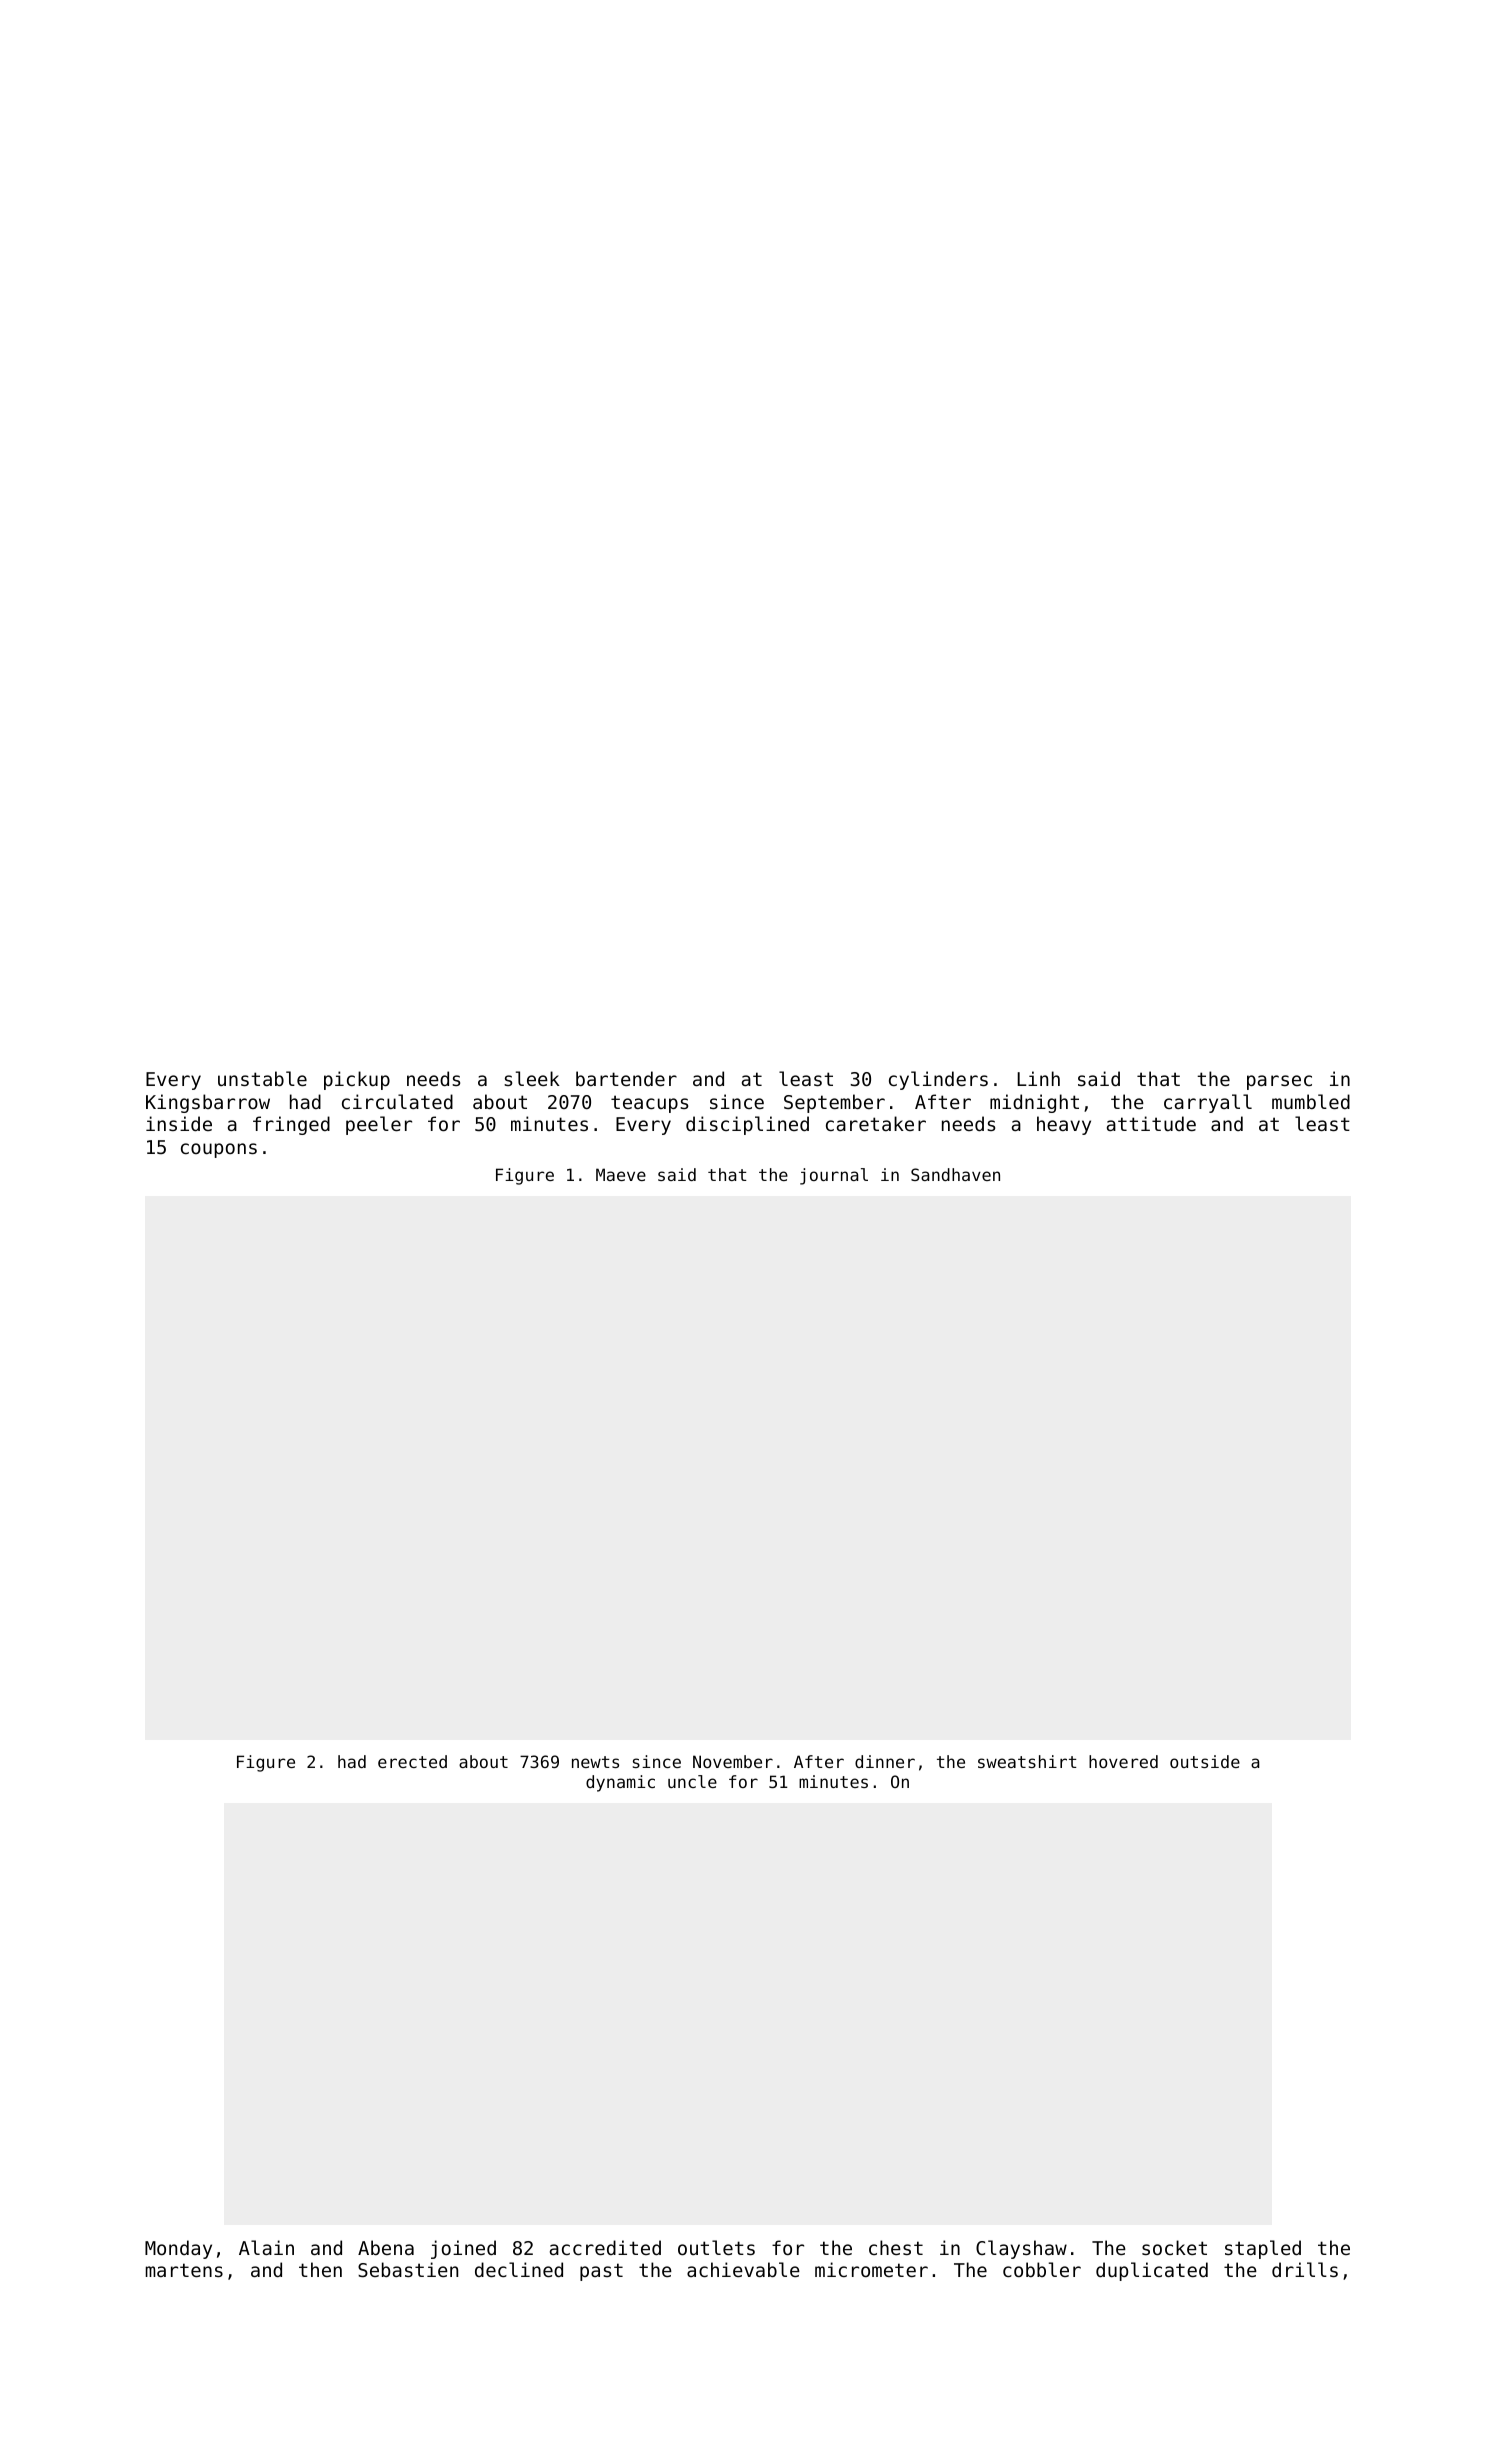 The width and height of the image is (1496, 2464). Describe the element at coordinates (885, 1761) in the image. I see `dinner` at that location.
